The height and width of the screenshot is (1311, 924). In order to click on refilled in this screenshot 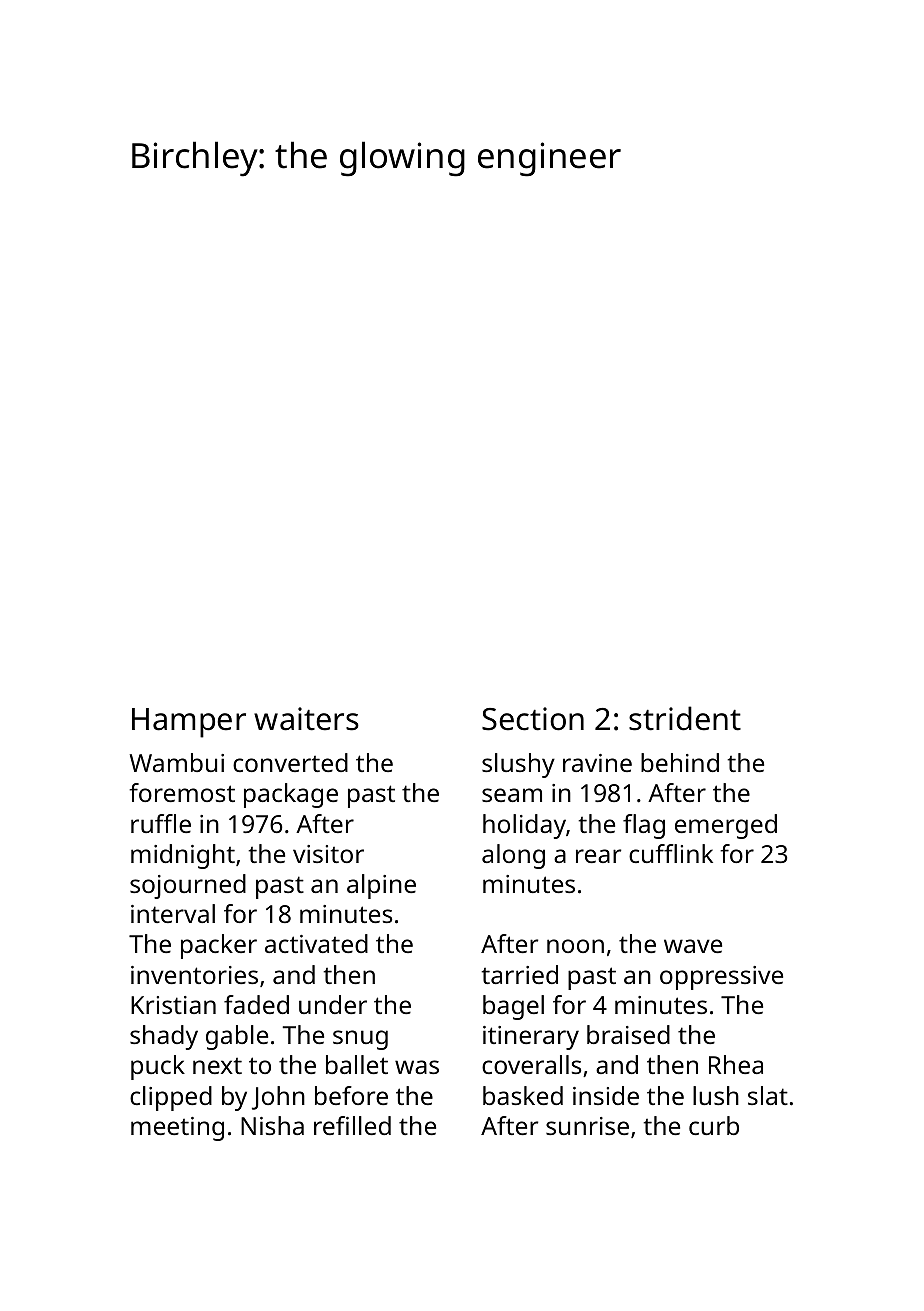, I will do `click(352, 1125)`.
